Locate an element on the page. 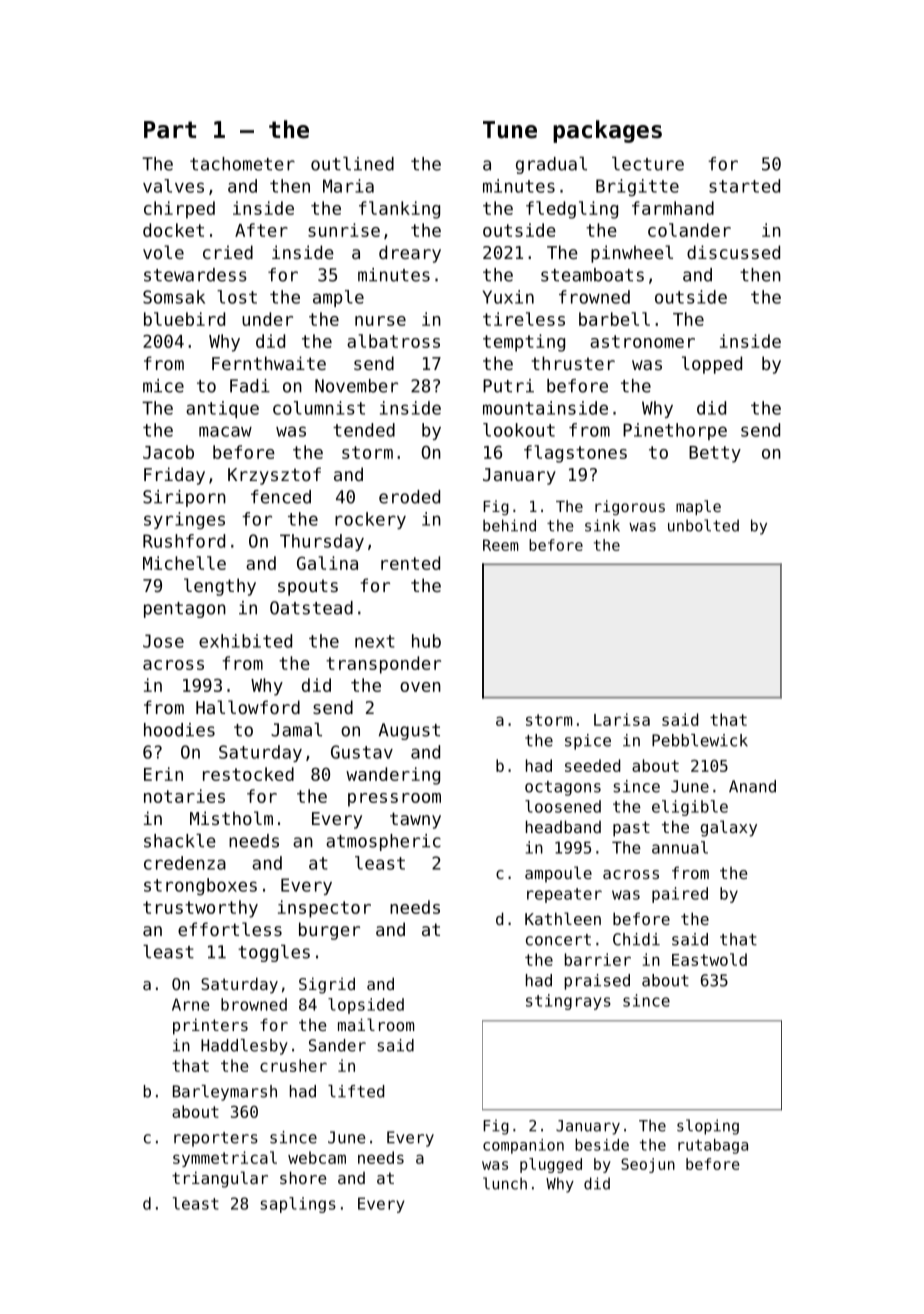  fenced is located at coordinates (281, 497).
